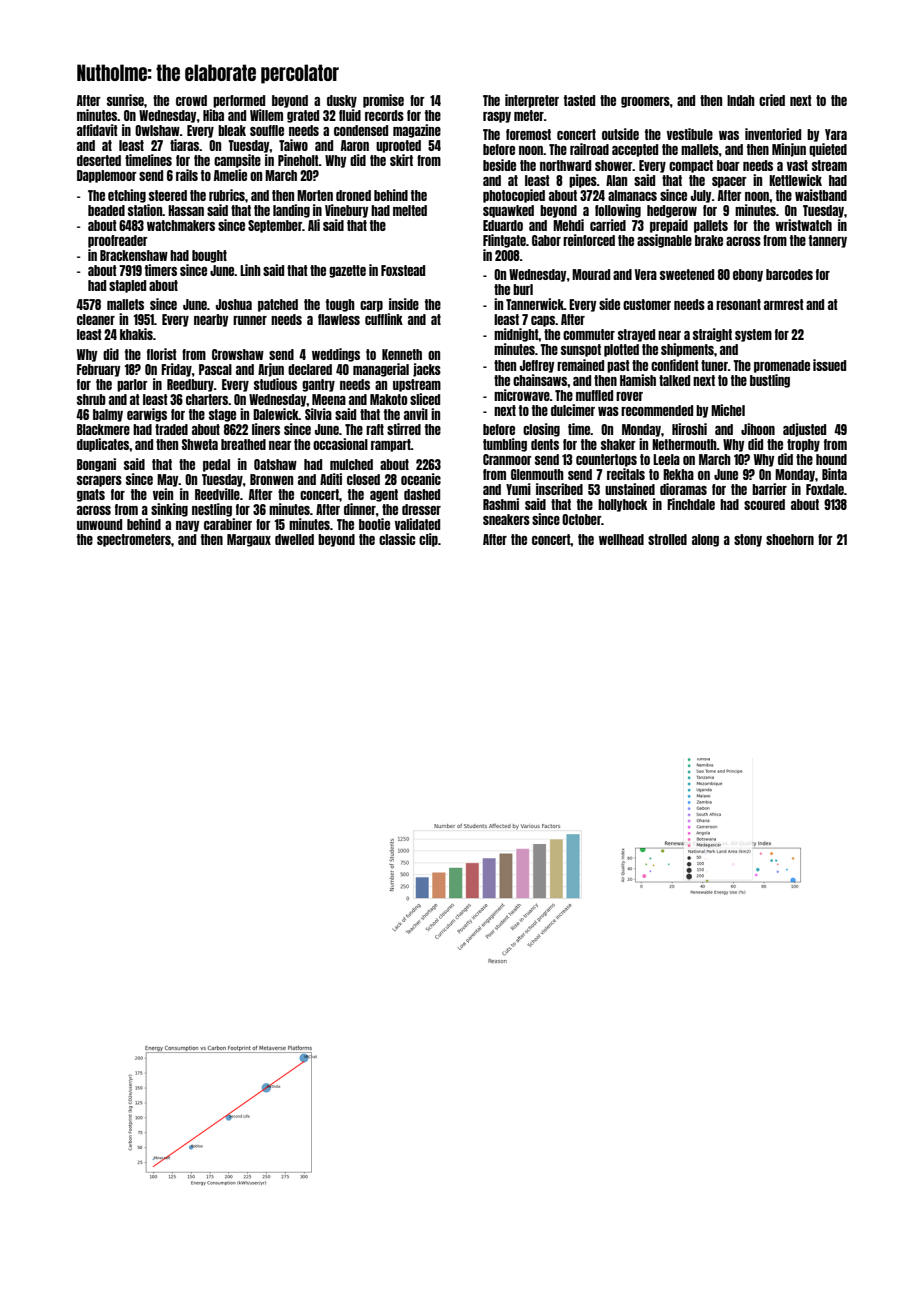 This screenshot has height=1308, width=924. What do you see at coordinates (425, 399) in the screenshot?
I see `sliced` at bounding box center [425, 399].
